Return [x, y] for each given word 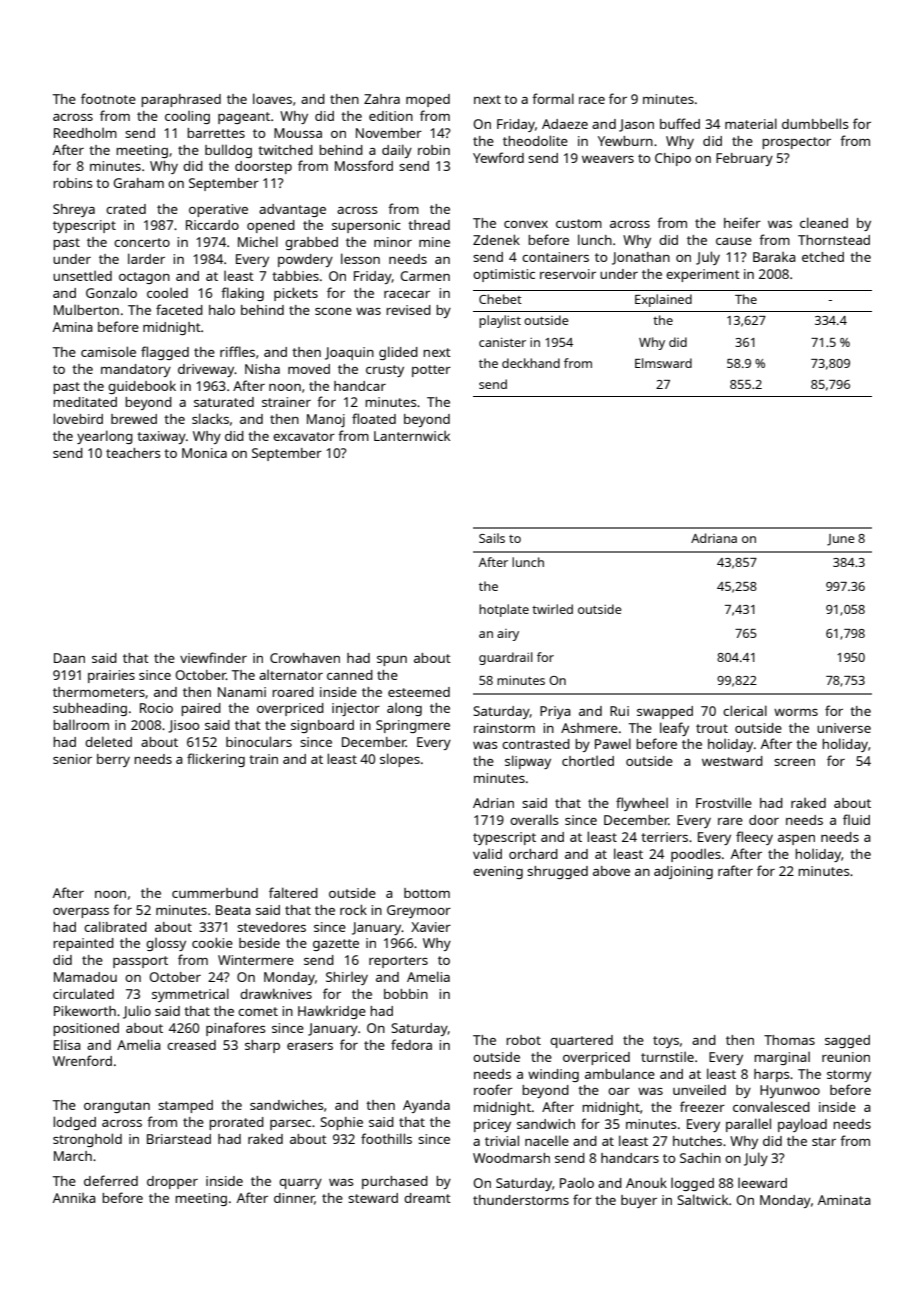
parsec [290, 1125]
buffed [680, 123]
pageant [244, 118]
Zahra [382, 99]
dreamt [427, 1198]
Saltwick [702, 1199]
